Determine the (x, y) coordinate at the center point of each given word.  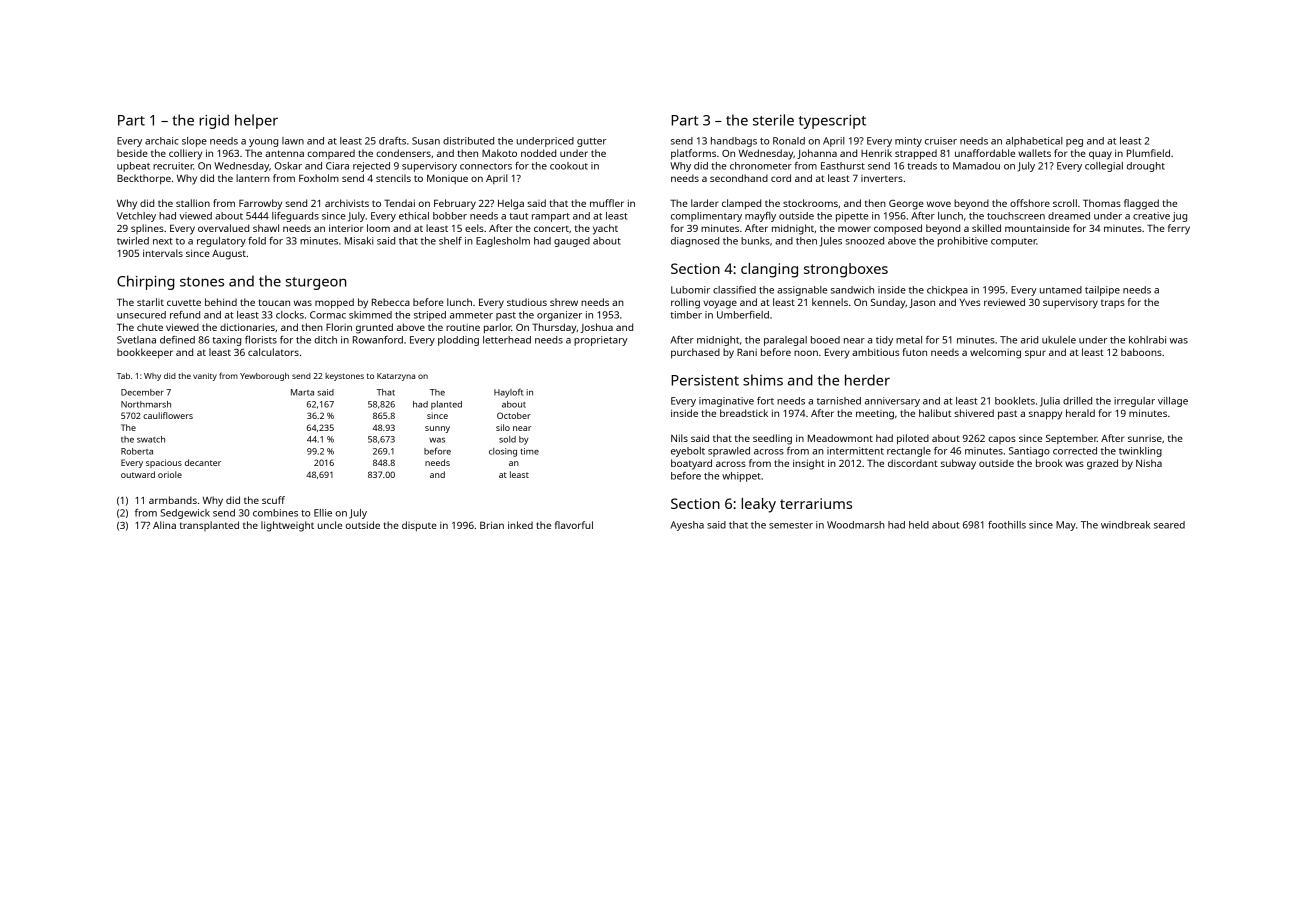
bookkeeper (145, 353)
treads (922, 166)
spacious (164, 463)
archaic (162, 141)
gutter (592, 142)
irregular (1134, 402)
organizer (559, 316)
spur (1035, 354)
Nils (679, 438)
